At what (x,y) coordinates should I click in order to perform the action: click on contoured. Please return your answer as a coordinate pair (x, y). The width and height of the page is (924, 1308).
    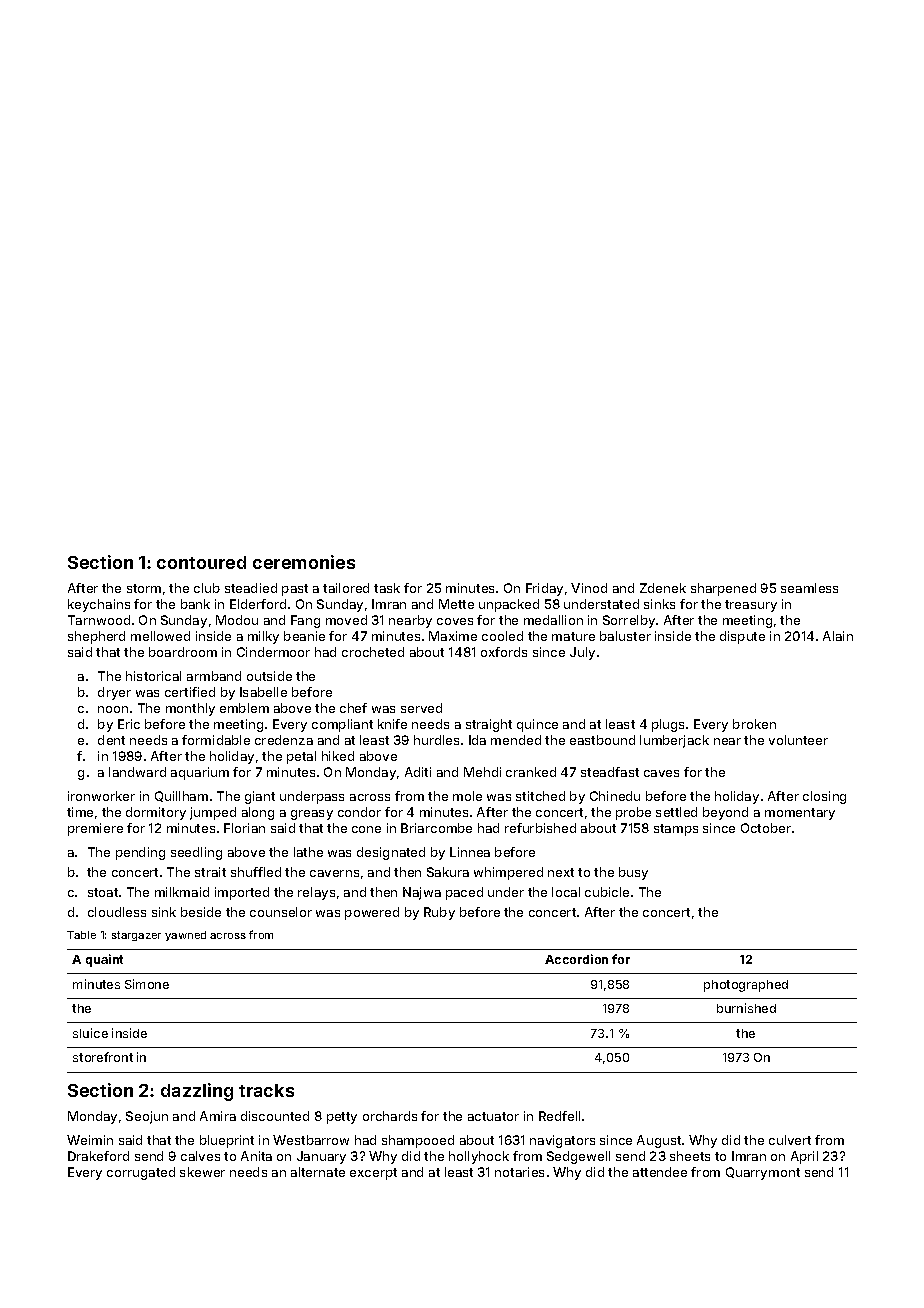
    Looking at the image, I should click on (201, 562).
